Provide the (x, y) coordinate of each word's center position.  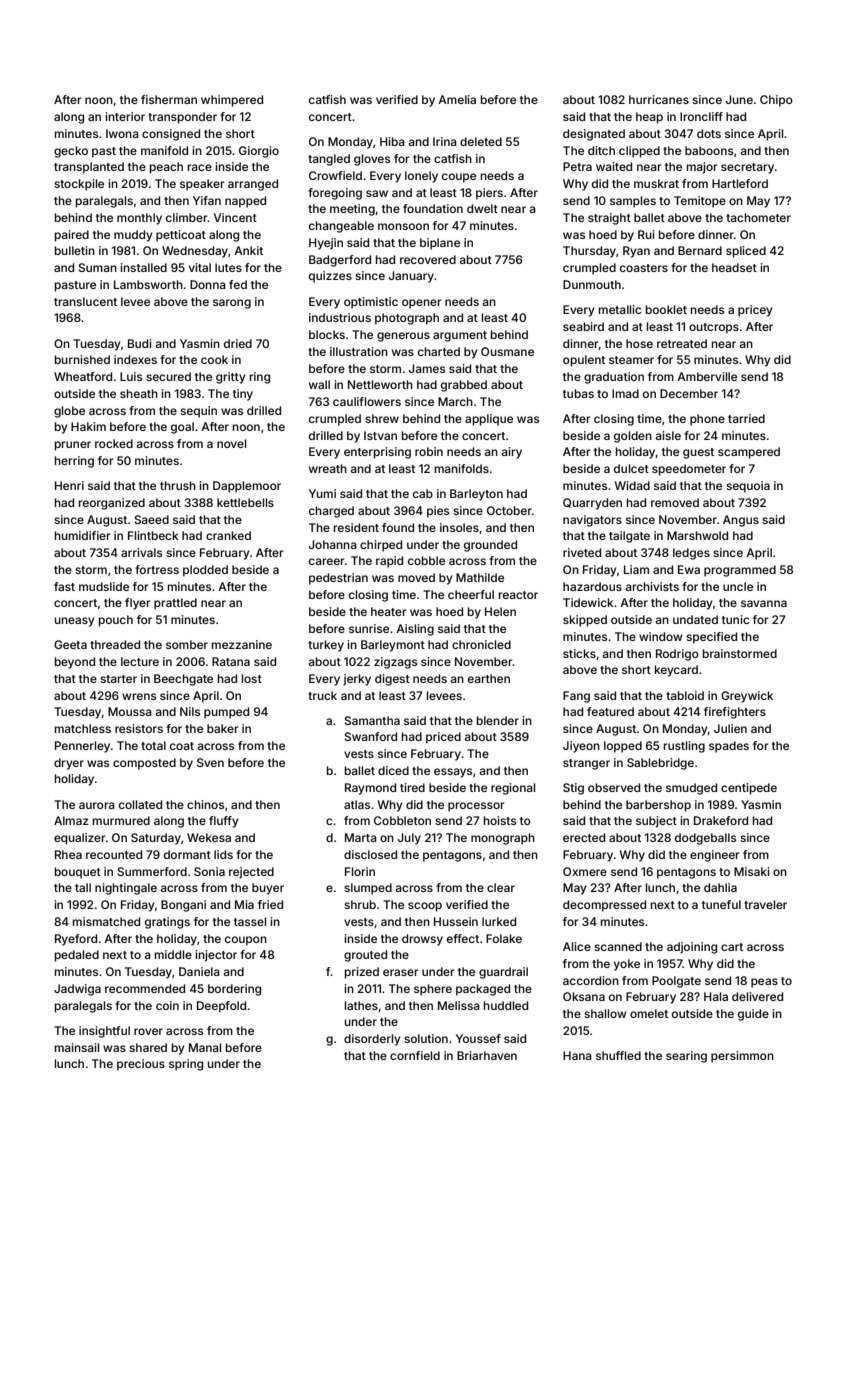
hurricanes (659, 99)
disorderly (372, 1040)
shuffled (618, 1055)
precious (141, 1065)
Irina (445, 141)
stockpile (79, 185)
